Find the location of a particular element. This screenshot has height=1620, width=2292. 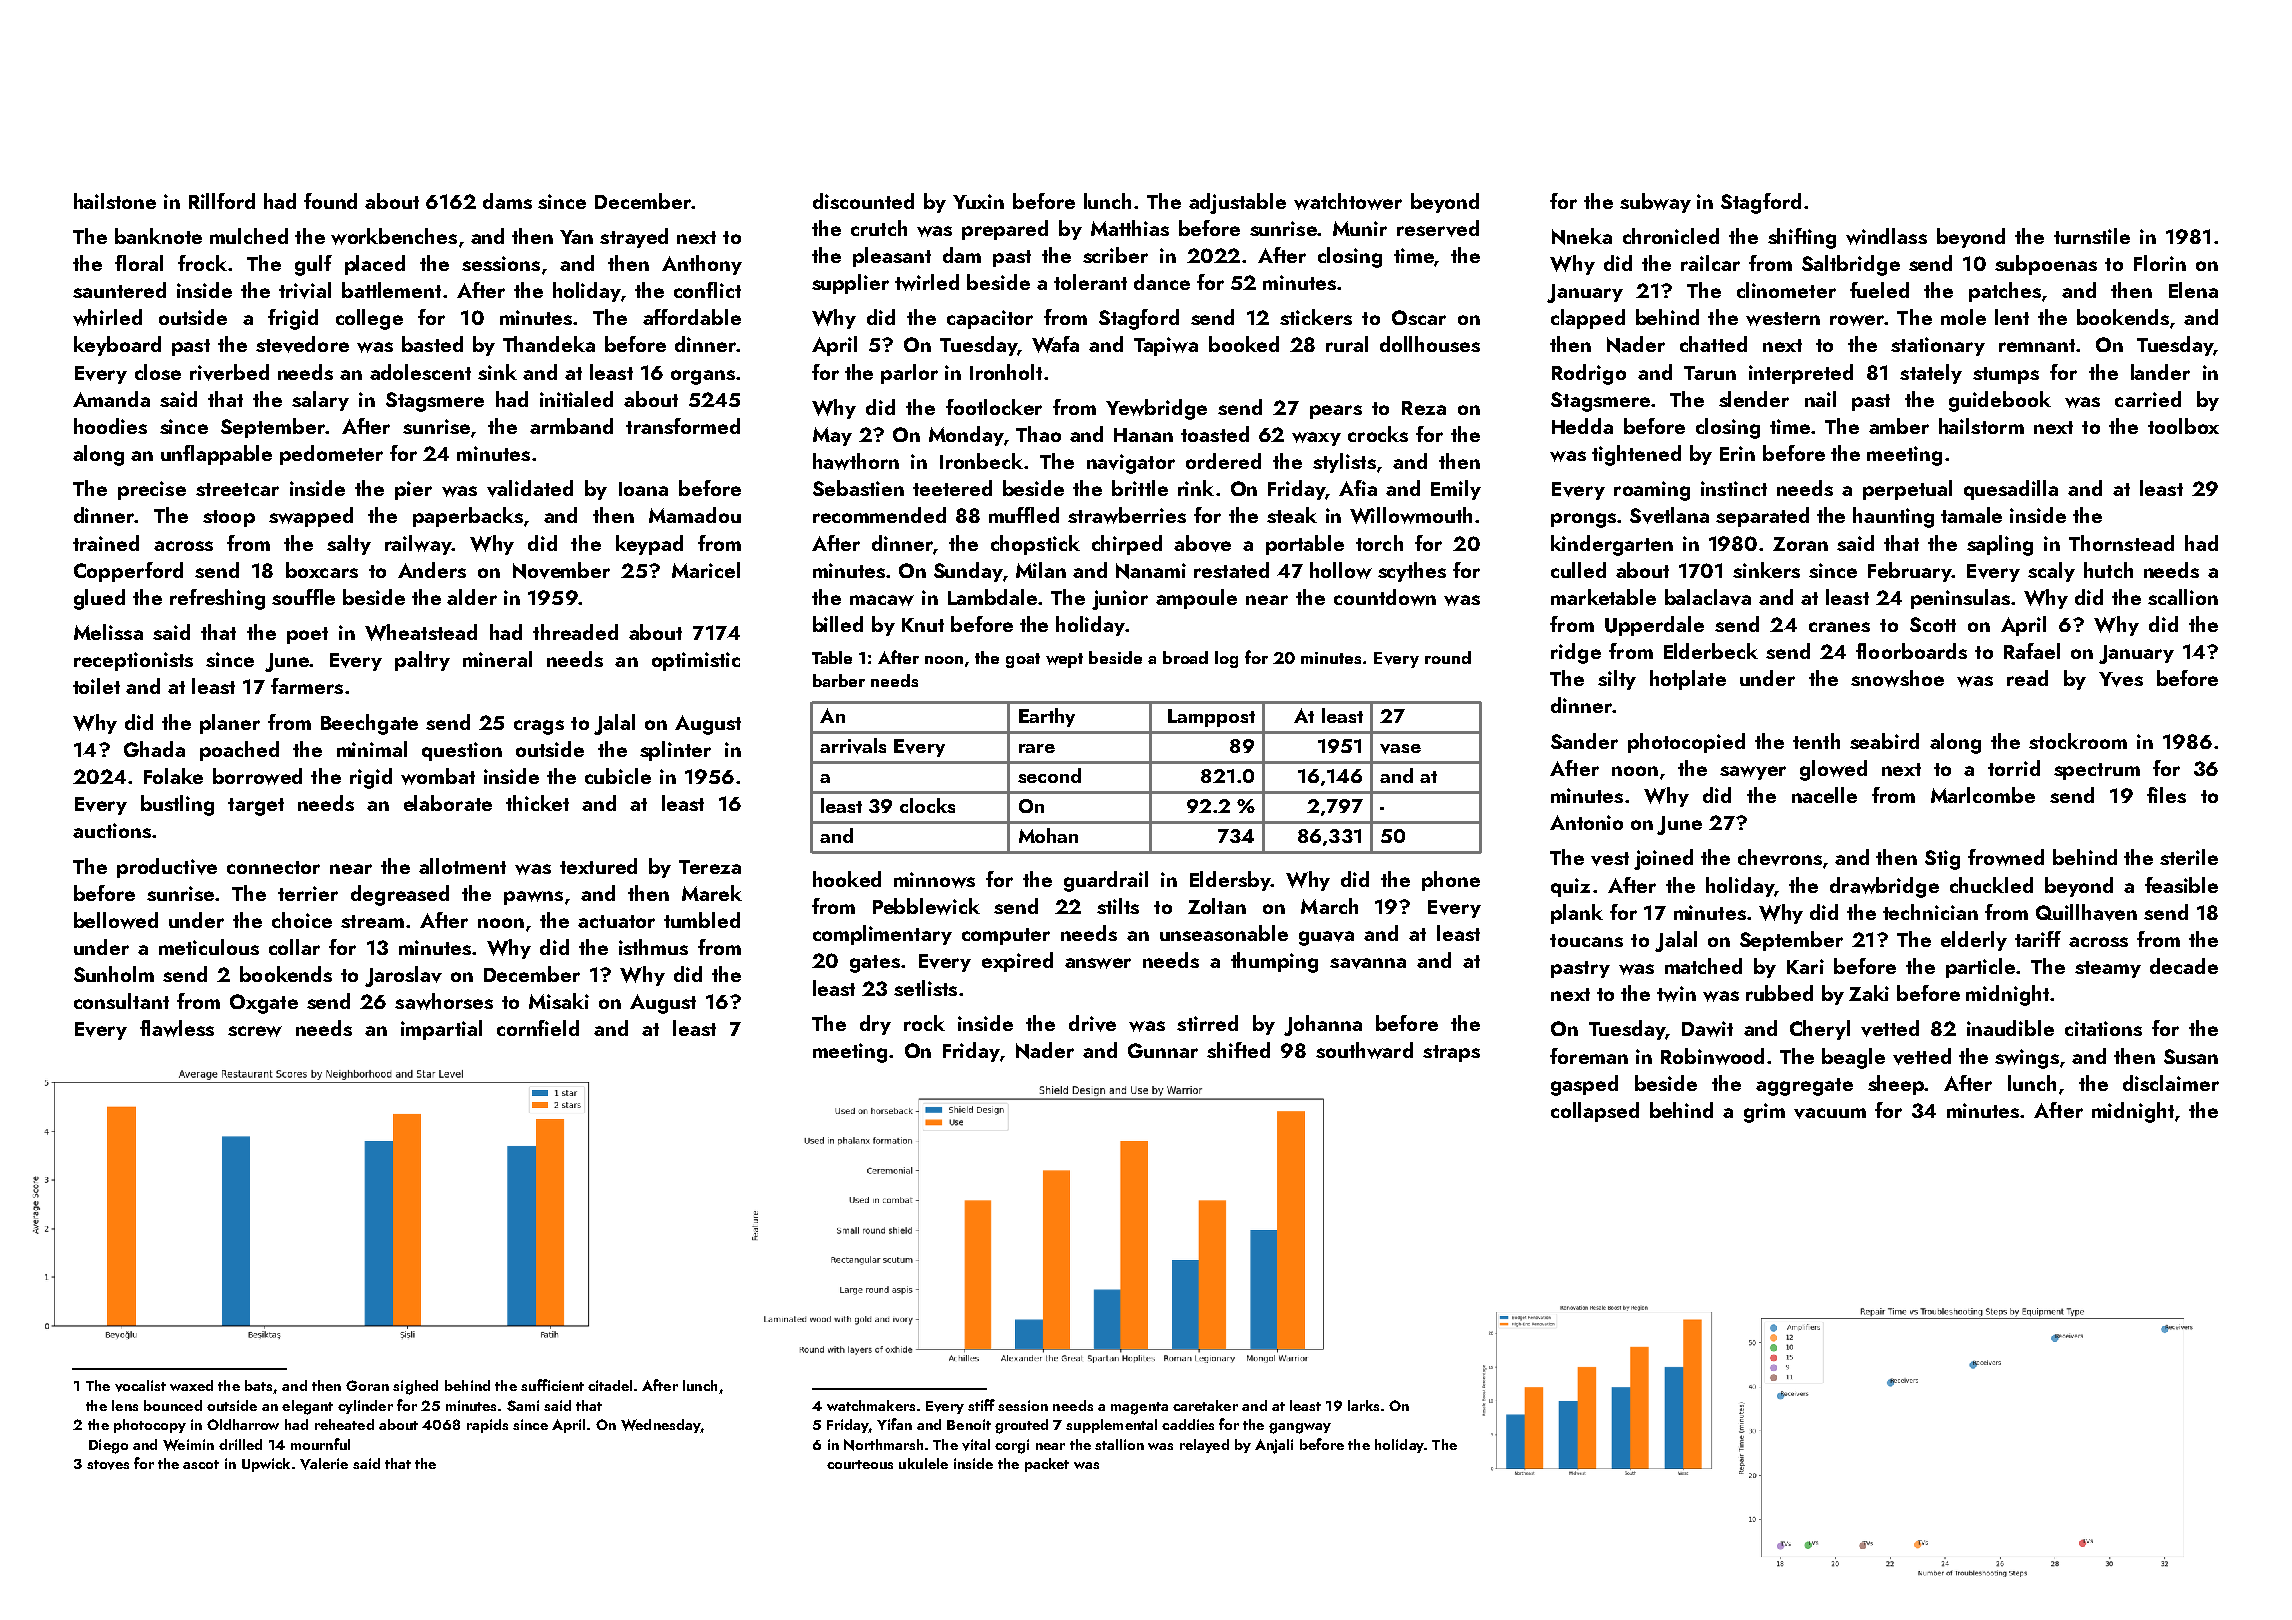

photocopied is located at coordinates (1686, 743).
